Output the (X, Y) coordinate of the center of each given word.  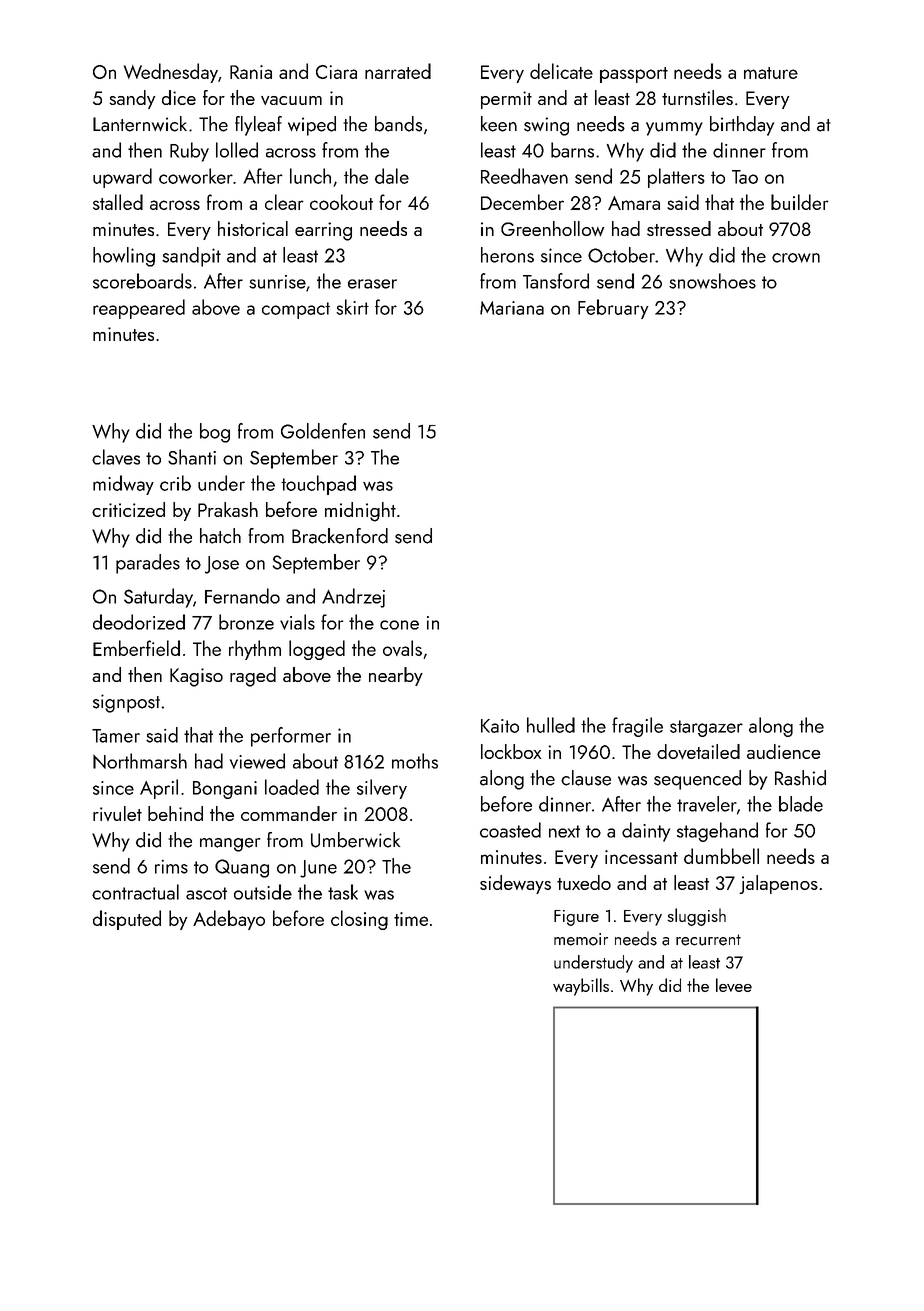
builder (800, 202)
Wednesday (171, 73)
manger (230, 845)
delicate (561, 71)
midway (123, 485)
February (613, 309)
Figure (576, 918)
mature (771, 73)
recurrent (708, 940)
